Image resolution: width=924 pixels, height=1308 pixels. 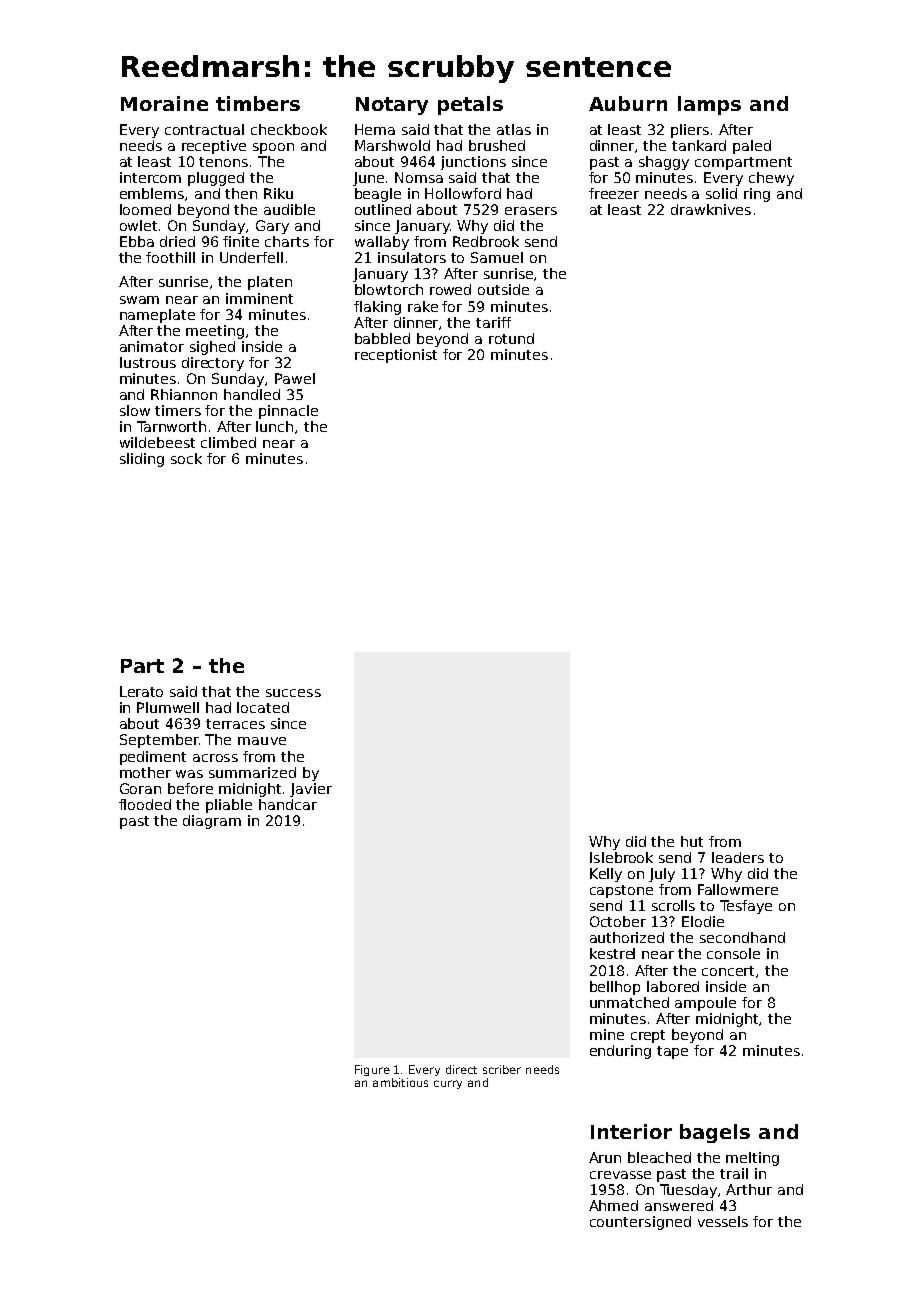 What do you see at coordinates (711, 209) in the screenshot?
I see `drawknives` at bounding box center [711, 209].
